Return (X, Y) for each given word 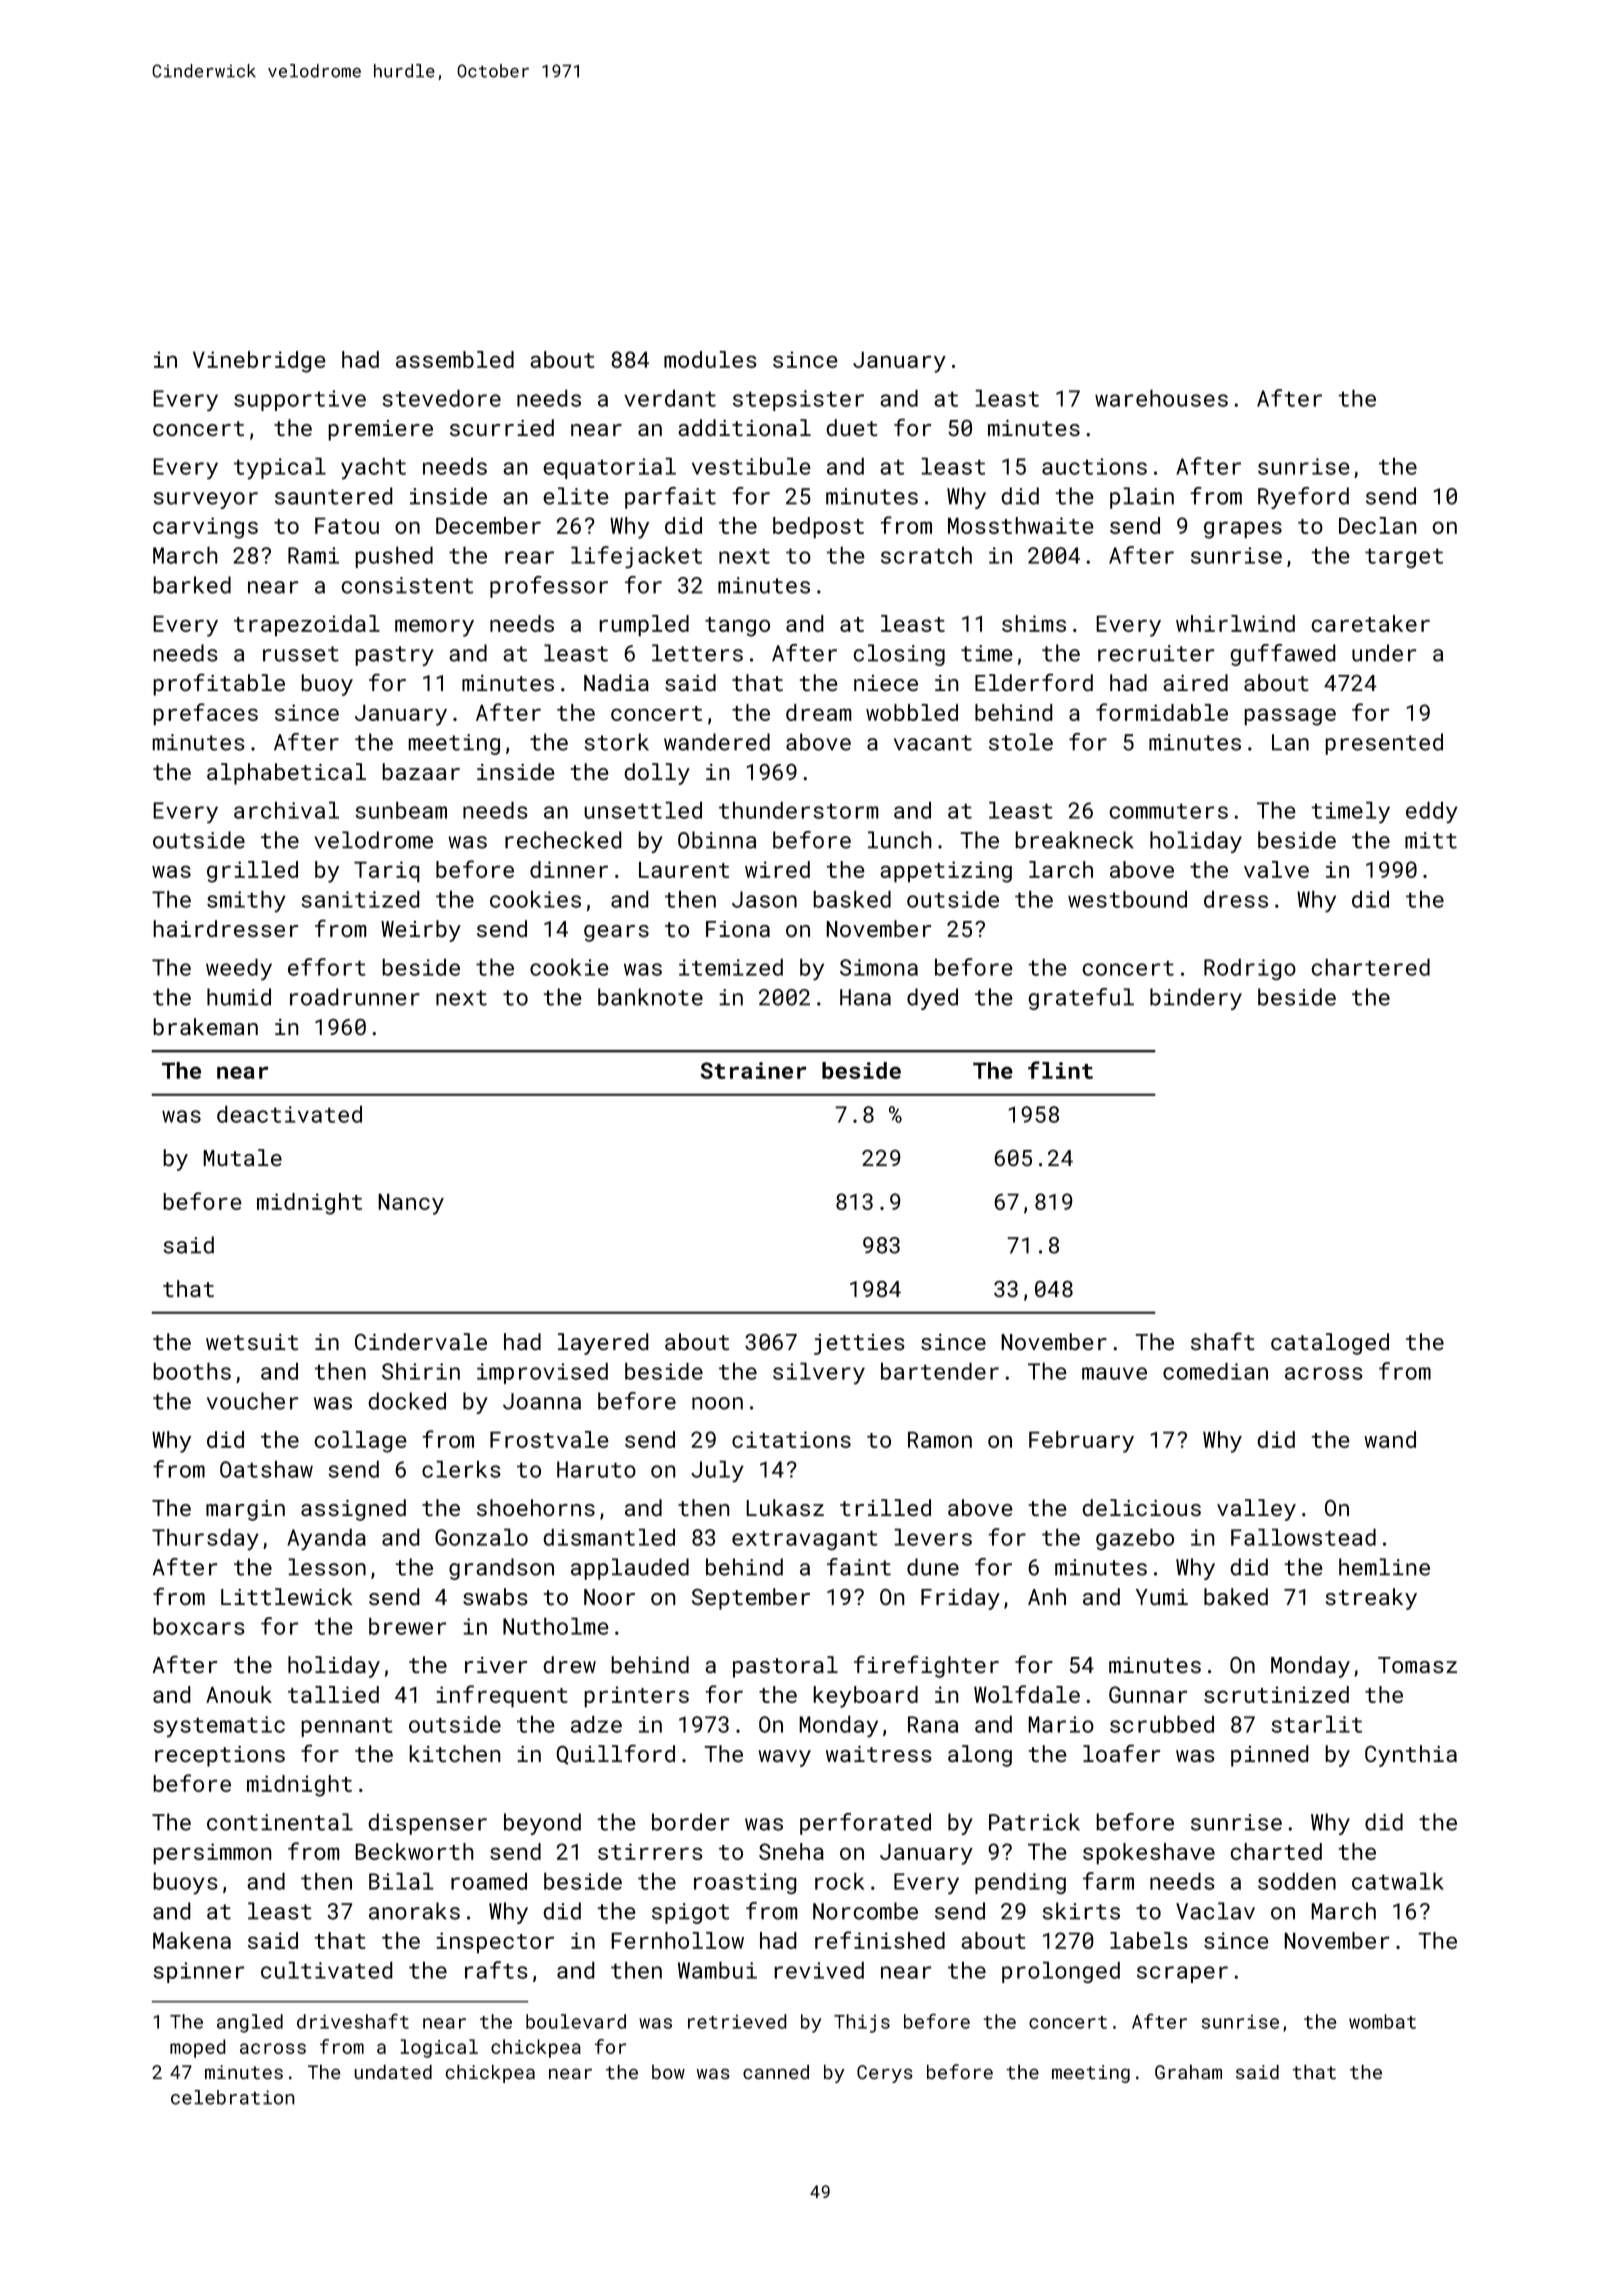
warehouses (1161, 398)
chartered (1370, 967)
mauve (1114, 1373)
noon (717, 1403)
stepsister (798, 400)
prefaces (205, 714)
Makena (192, 1940)
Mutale (242, 1157)
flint (1060, 1070)
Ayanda (326, 1539)
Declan (1378, 525)
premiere (380, 430)
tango (737, 627)
